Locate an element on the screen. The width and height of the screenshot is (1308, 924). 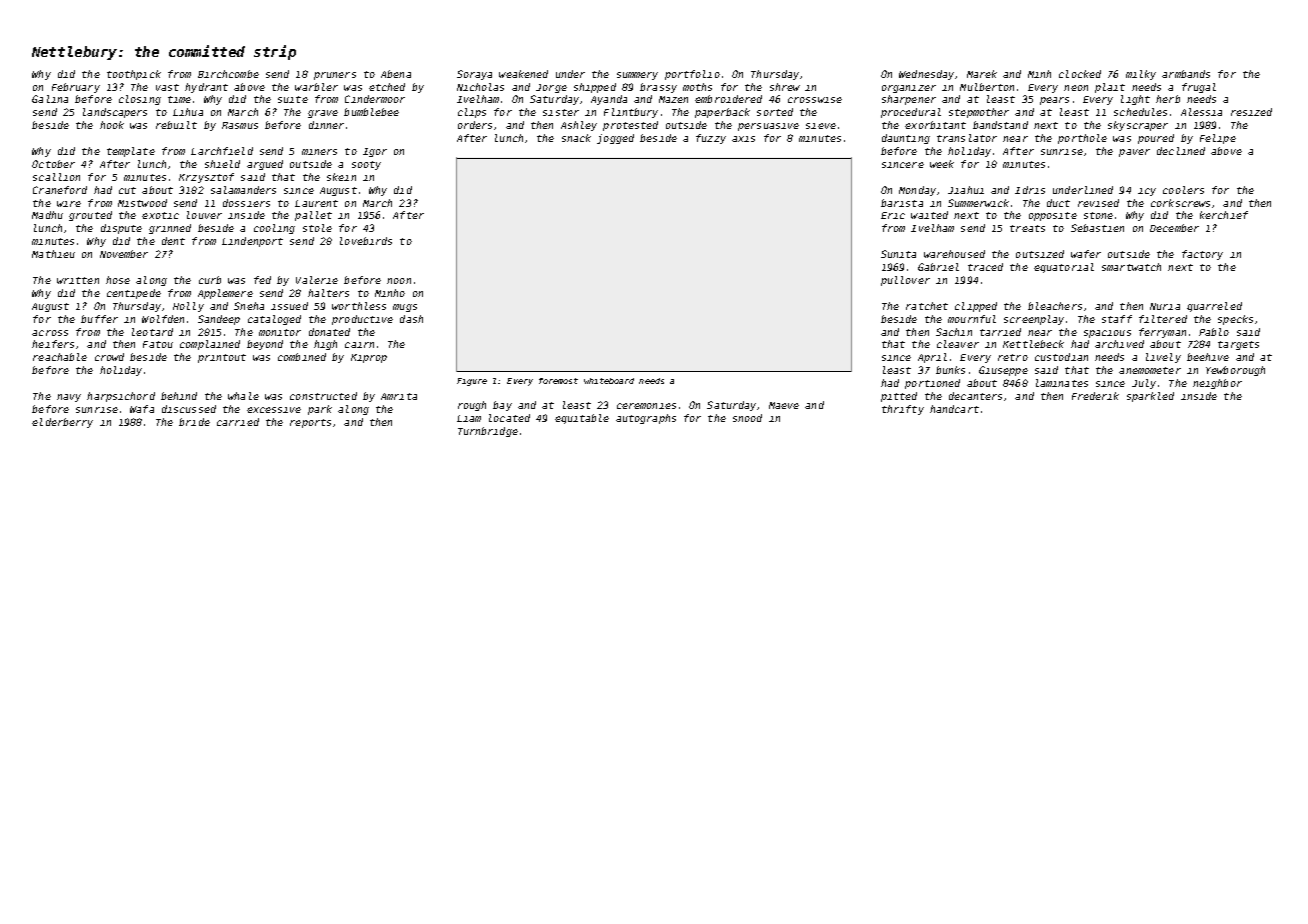
Laurent is located at coordinates (316, 203).
